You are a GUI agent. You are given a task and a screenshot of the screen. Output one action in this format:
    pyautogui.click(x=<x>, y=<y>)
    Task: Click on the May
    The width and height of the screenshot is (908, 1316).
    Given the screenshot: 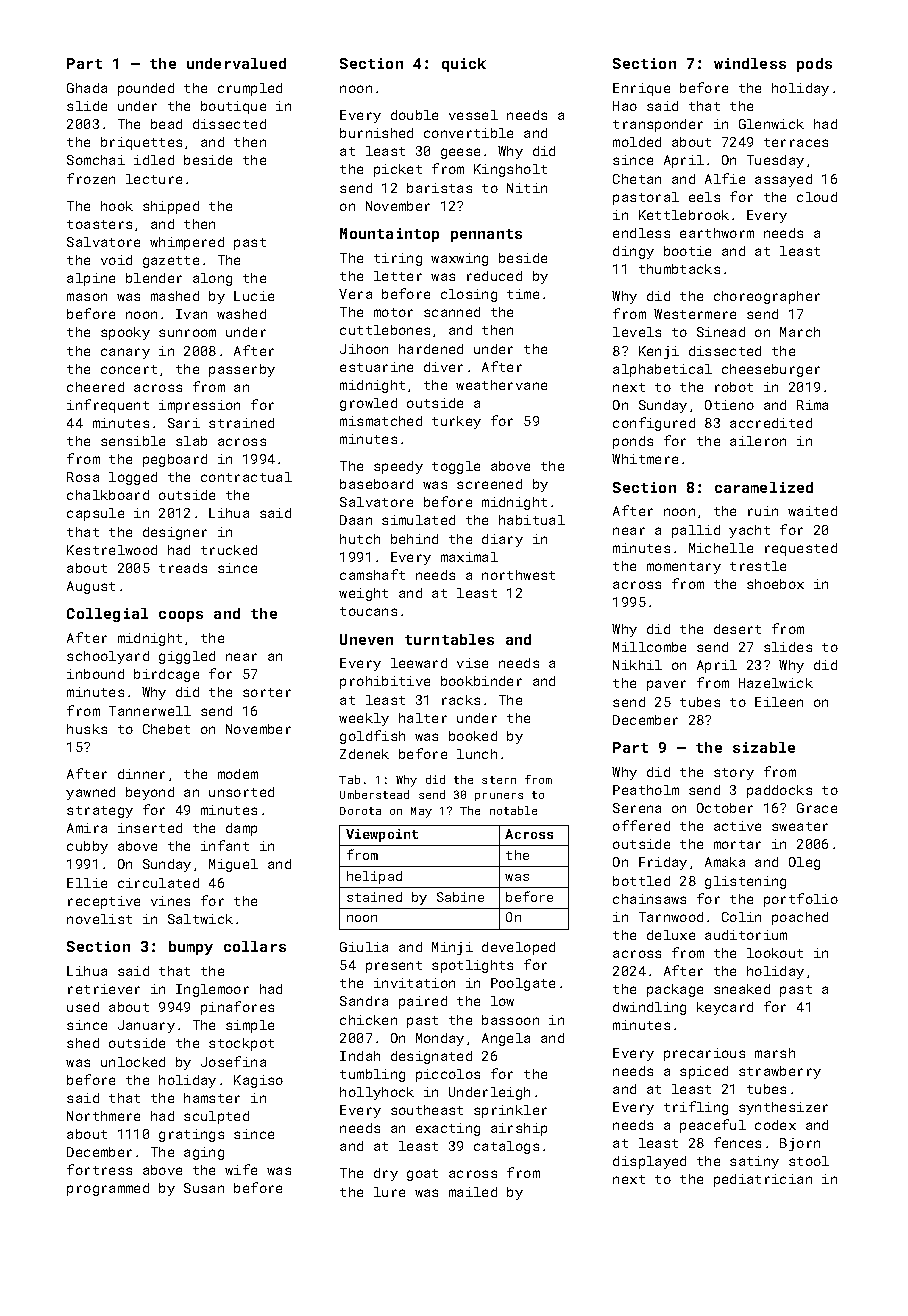 What is the action you would take?
    pyautogui.click(x=421, y=812)
